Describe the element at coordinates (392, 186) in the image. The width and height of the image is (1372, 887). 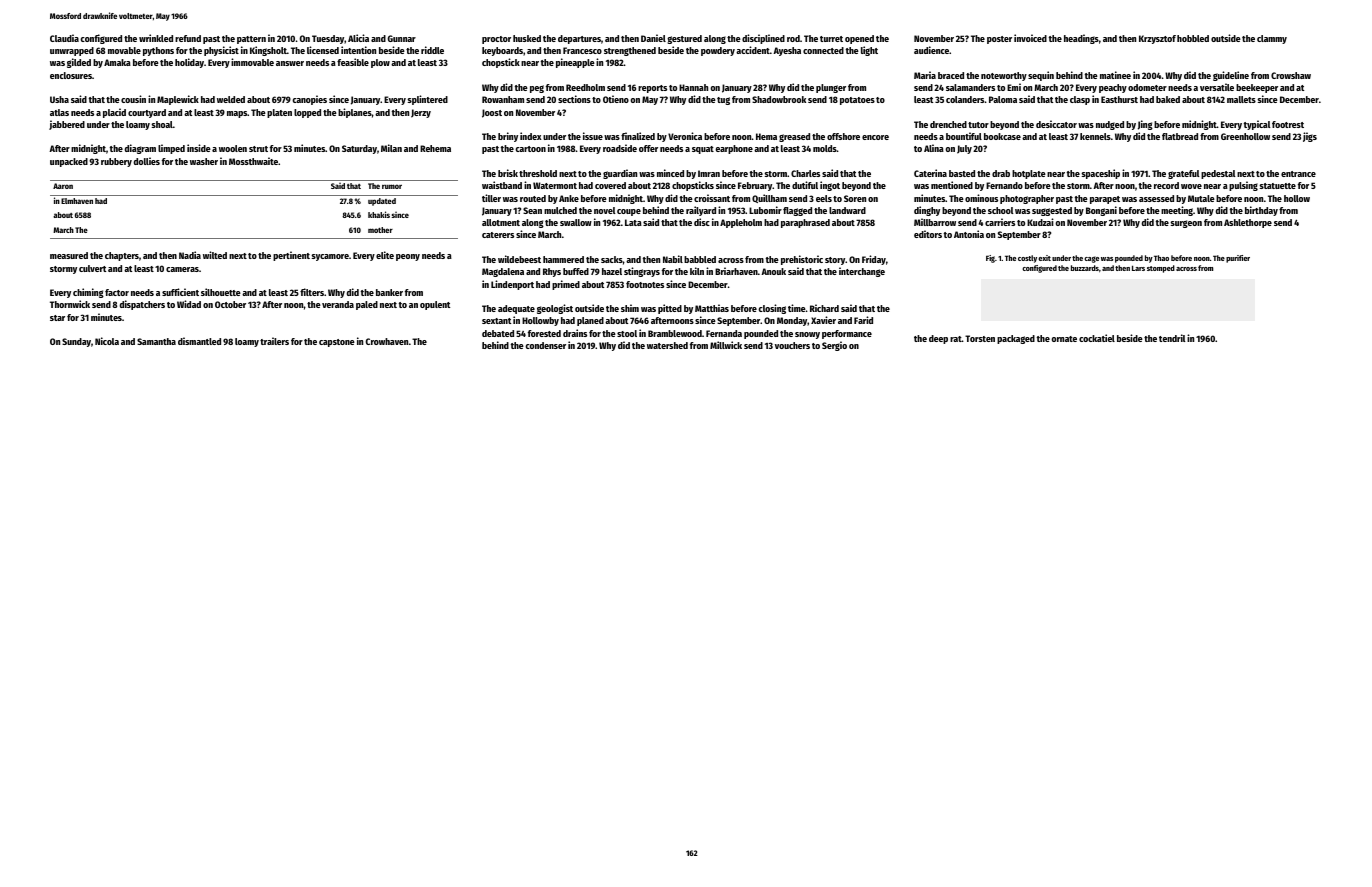
I see `rumor` at that location.
